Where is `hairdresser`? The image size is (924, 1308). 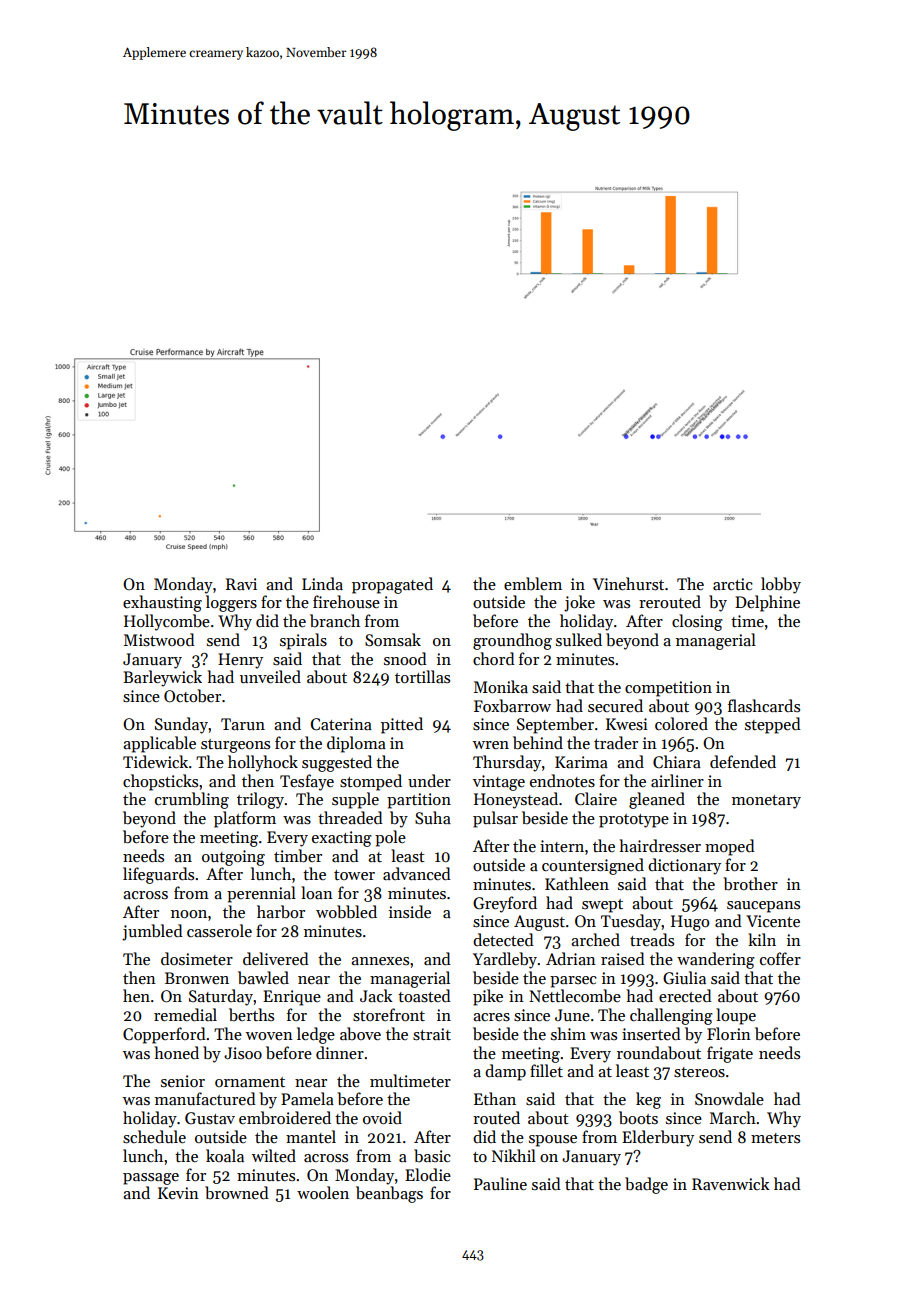 hairdresser is located at coordinates (660, 845).
